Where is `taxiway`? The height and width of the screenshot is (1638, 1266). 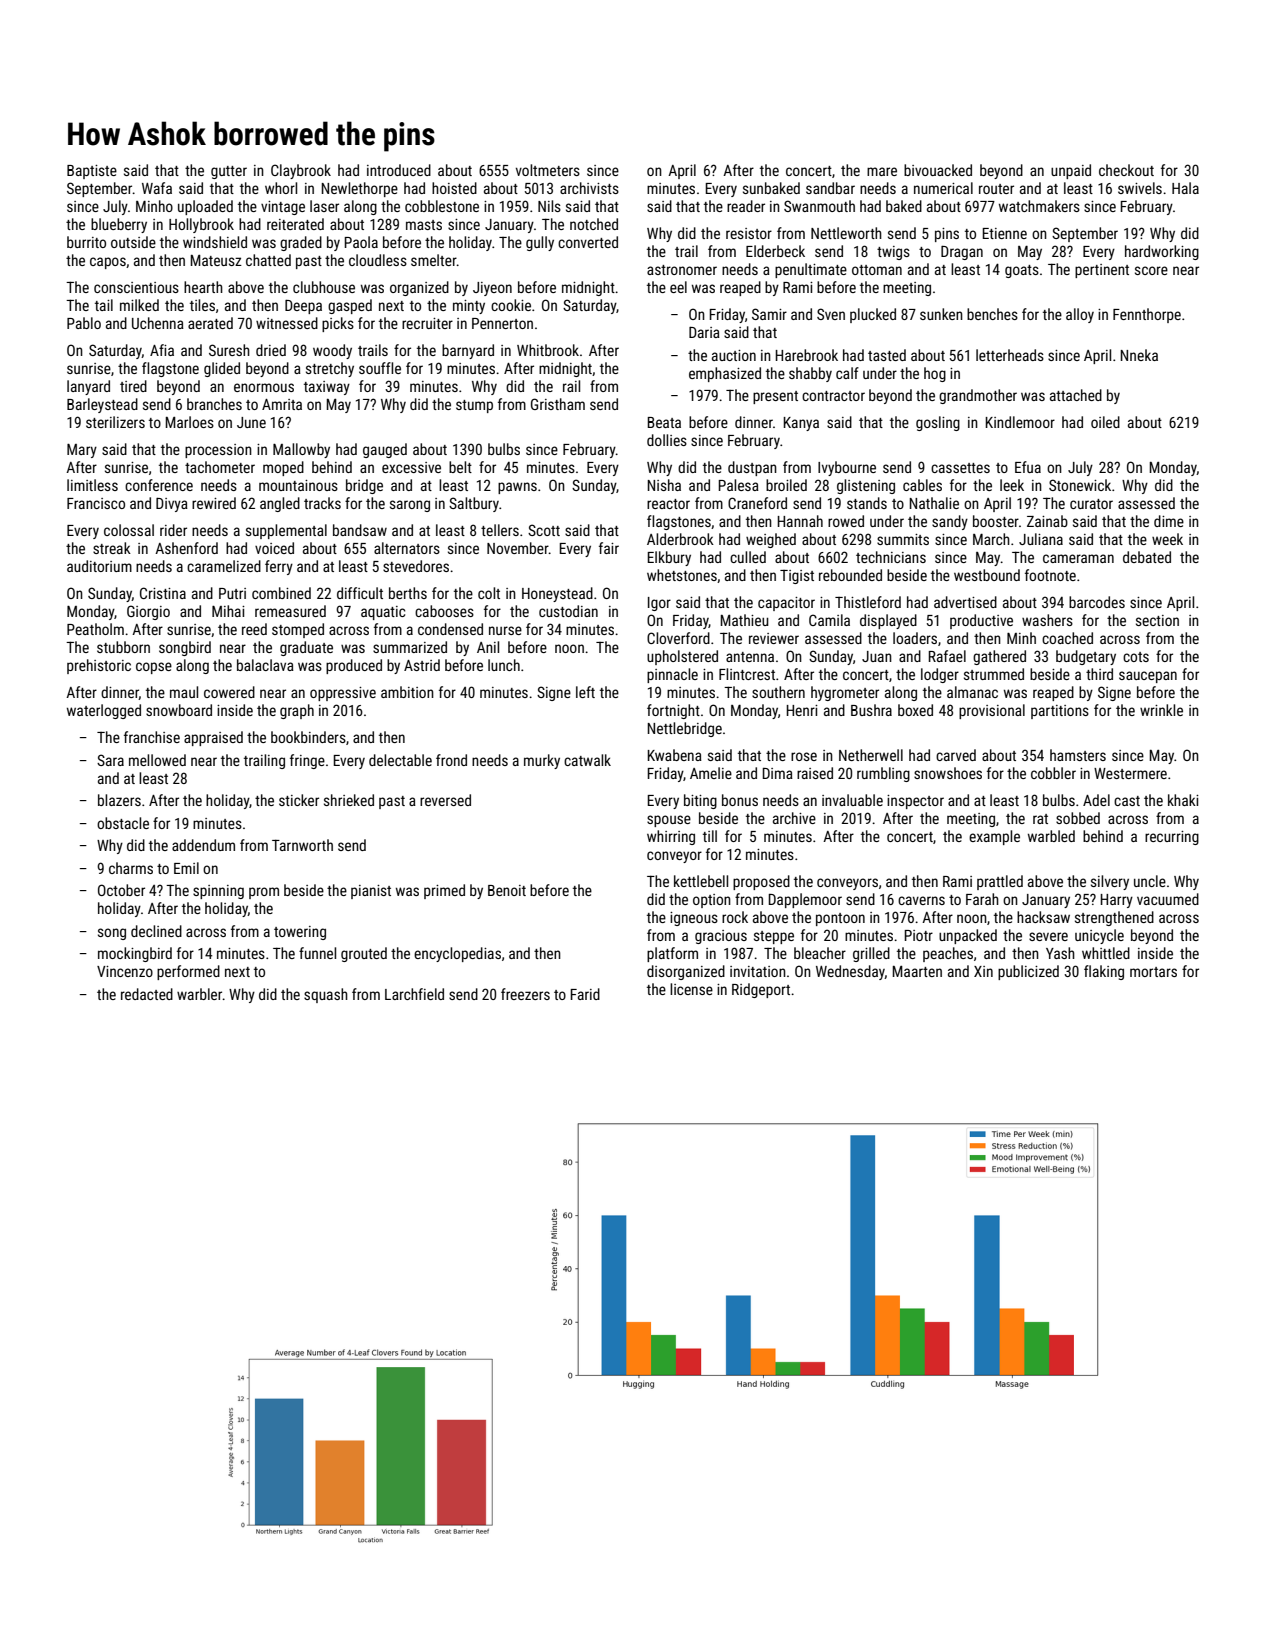
taxiway is located at coordinates (327, 388).
